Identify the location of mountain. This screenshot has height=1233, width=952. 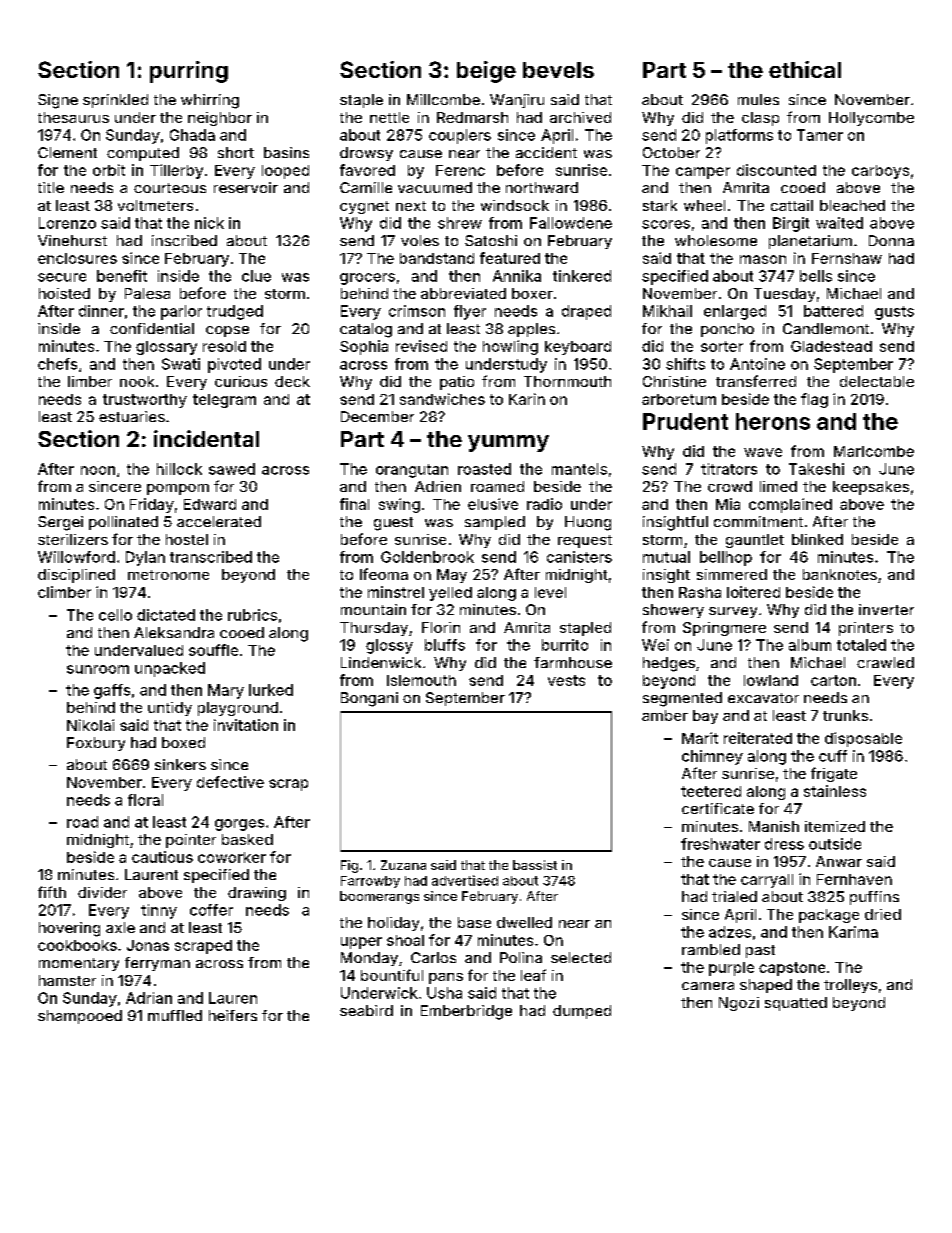
(373, 609).
